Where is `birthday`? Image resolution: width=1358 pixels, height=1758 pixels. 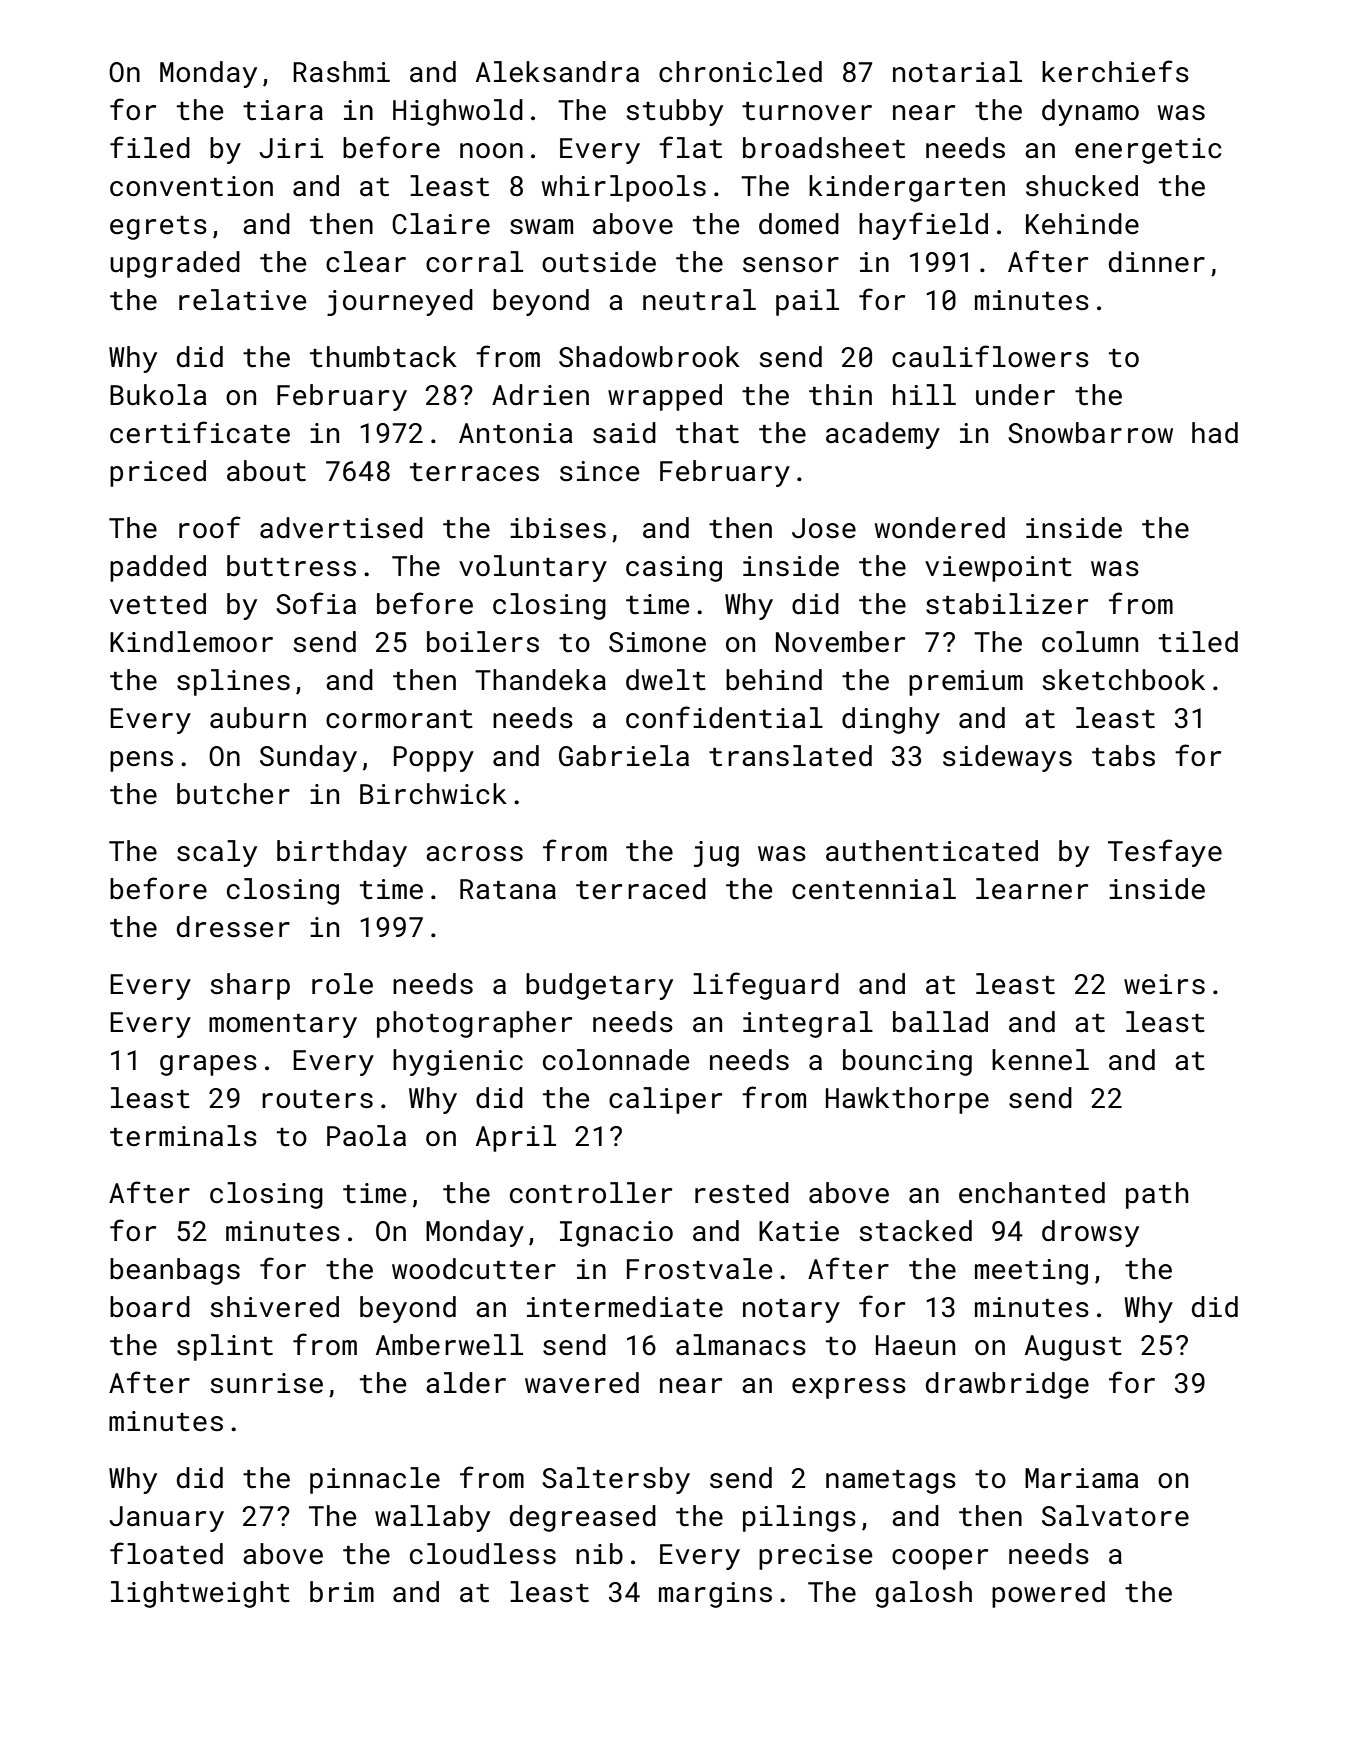
birthday is located at coordinates (342, 853).
